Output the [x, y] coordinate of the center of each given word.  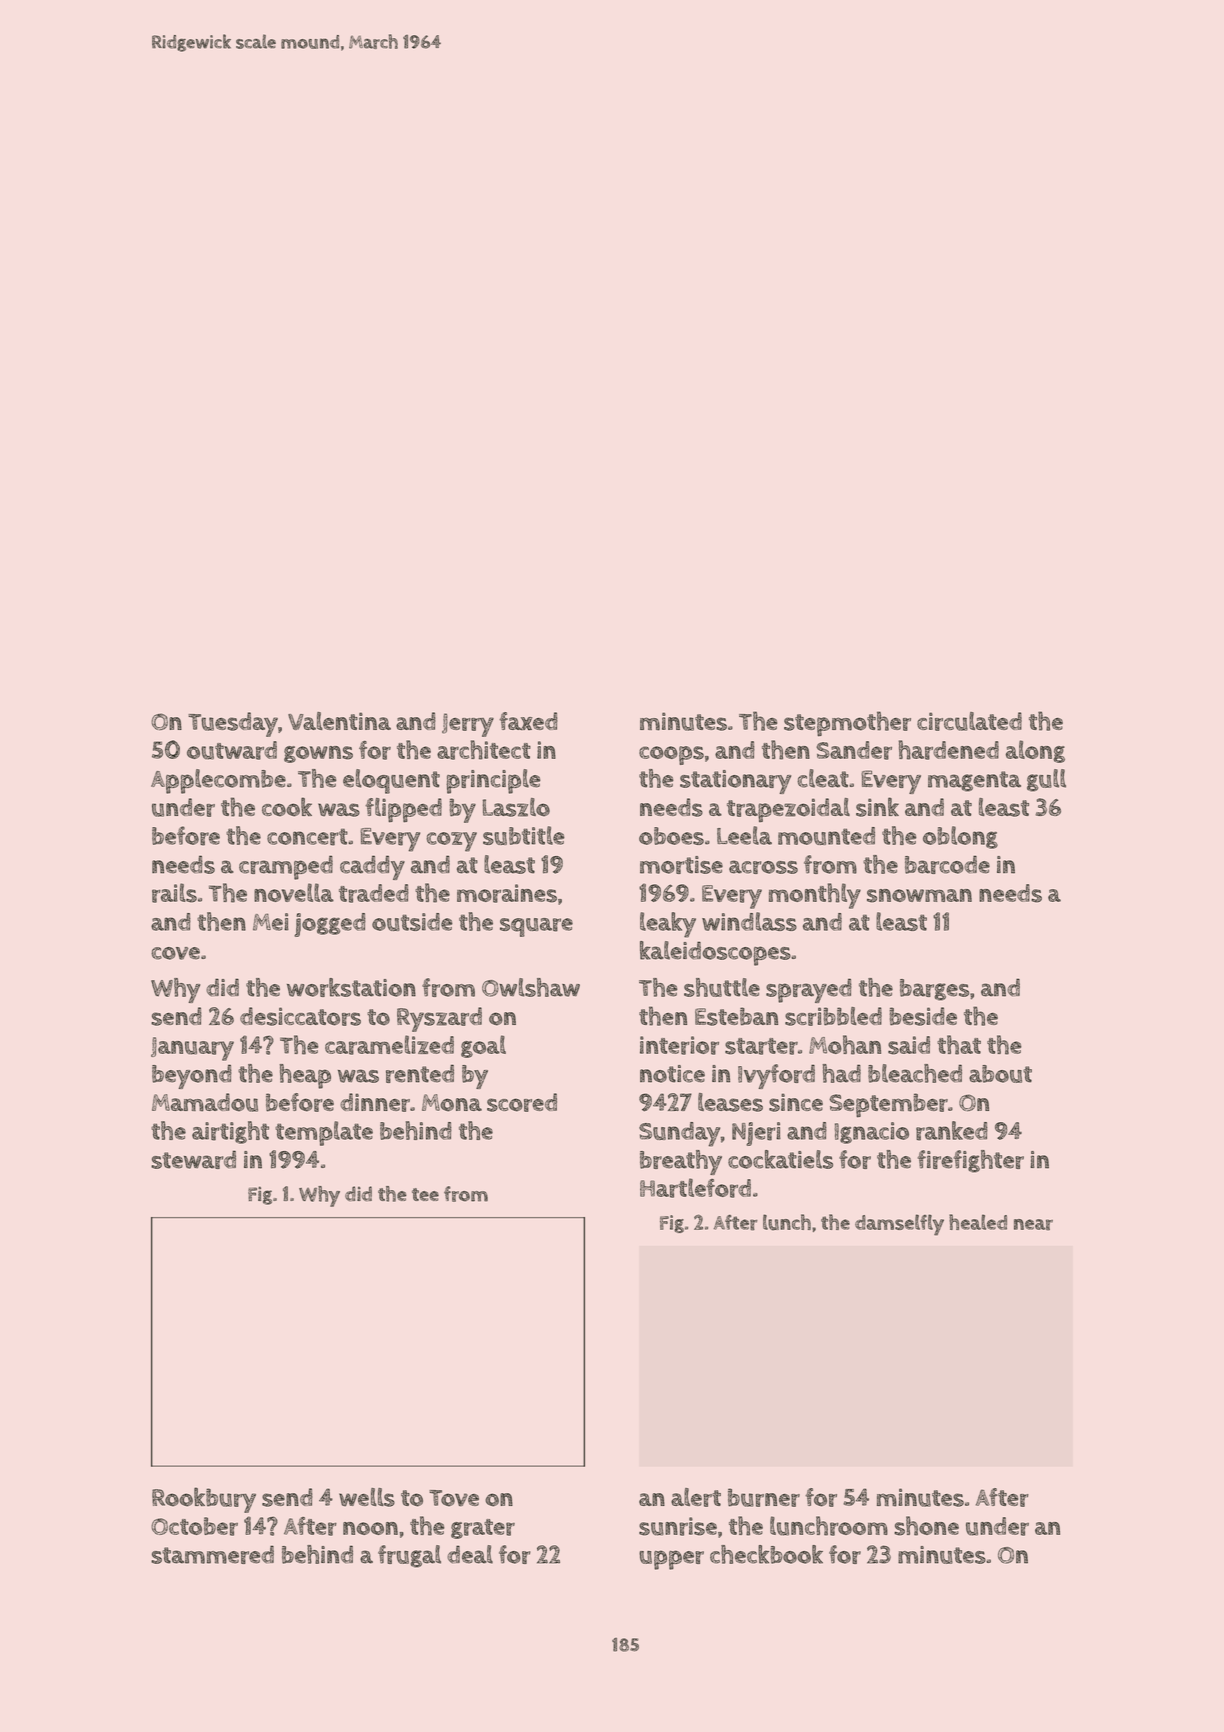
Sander [854, 750]
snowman [919, 896]
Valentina [339, 721]
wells [367, 1497]
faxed [528, 721]
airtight [230, 1132]
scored [522, 1102]
